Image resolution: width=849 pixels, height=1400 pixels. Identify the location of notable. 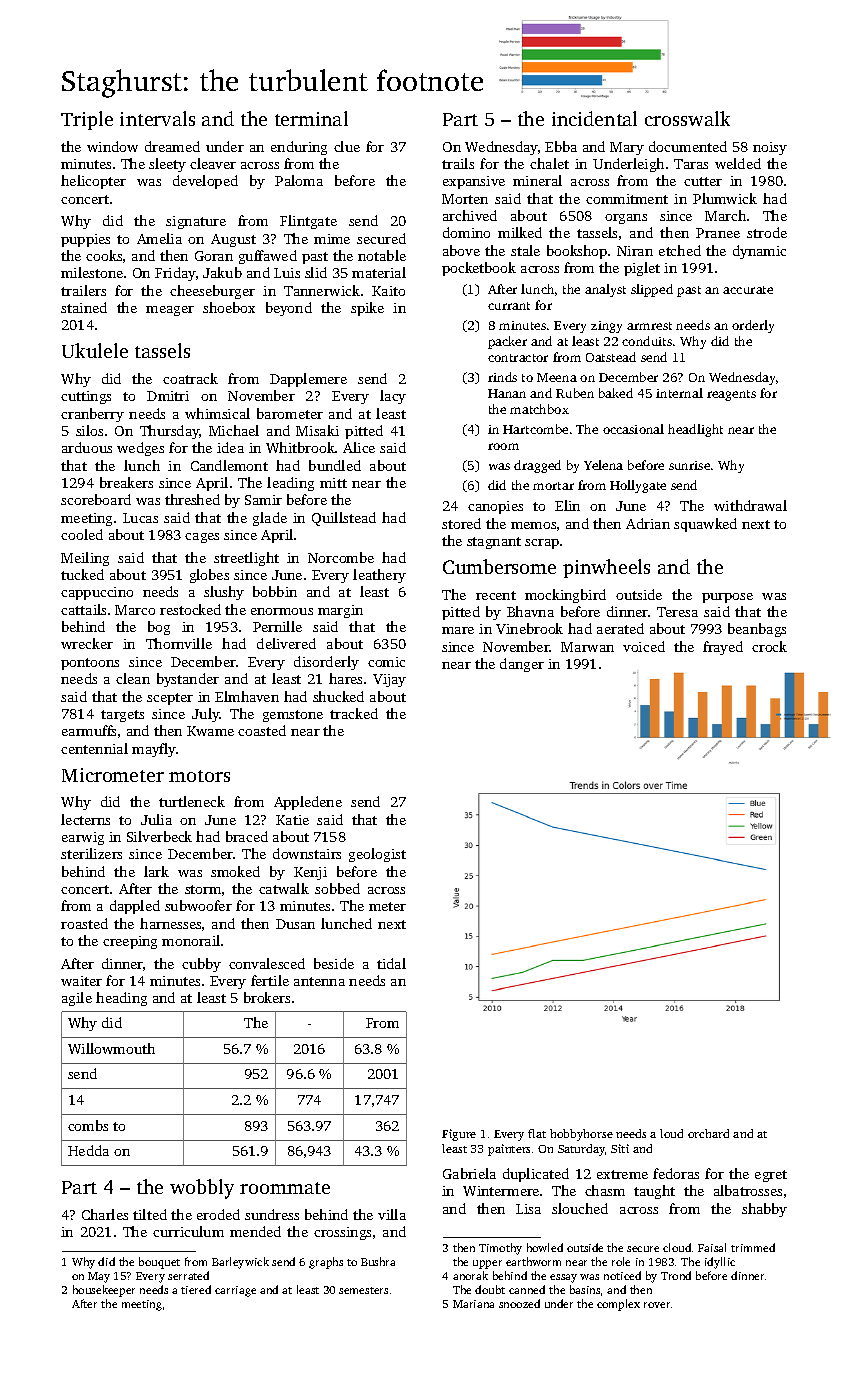
(382, 255).
